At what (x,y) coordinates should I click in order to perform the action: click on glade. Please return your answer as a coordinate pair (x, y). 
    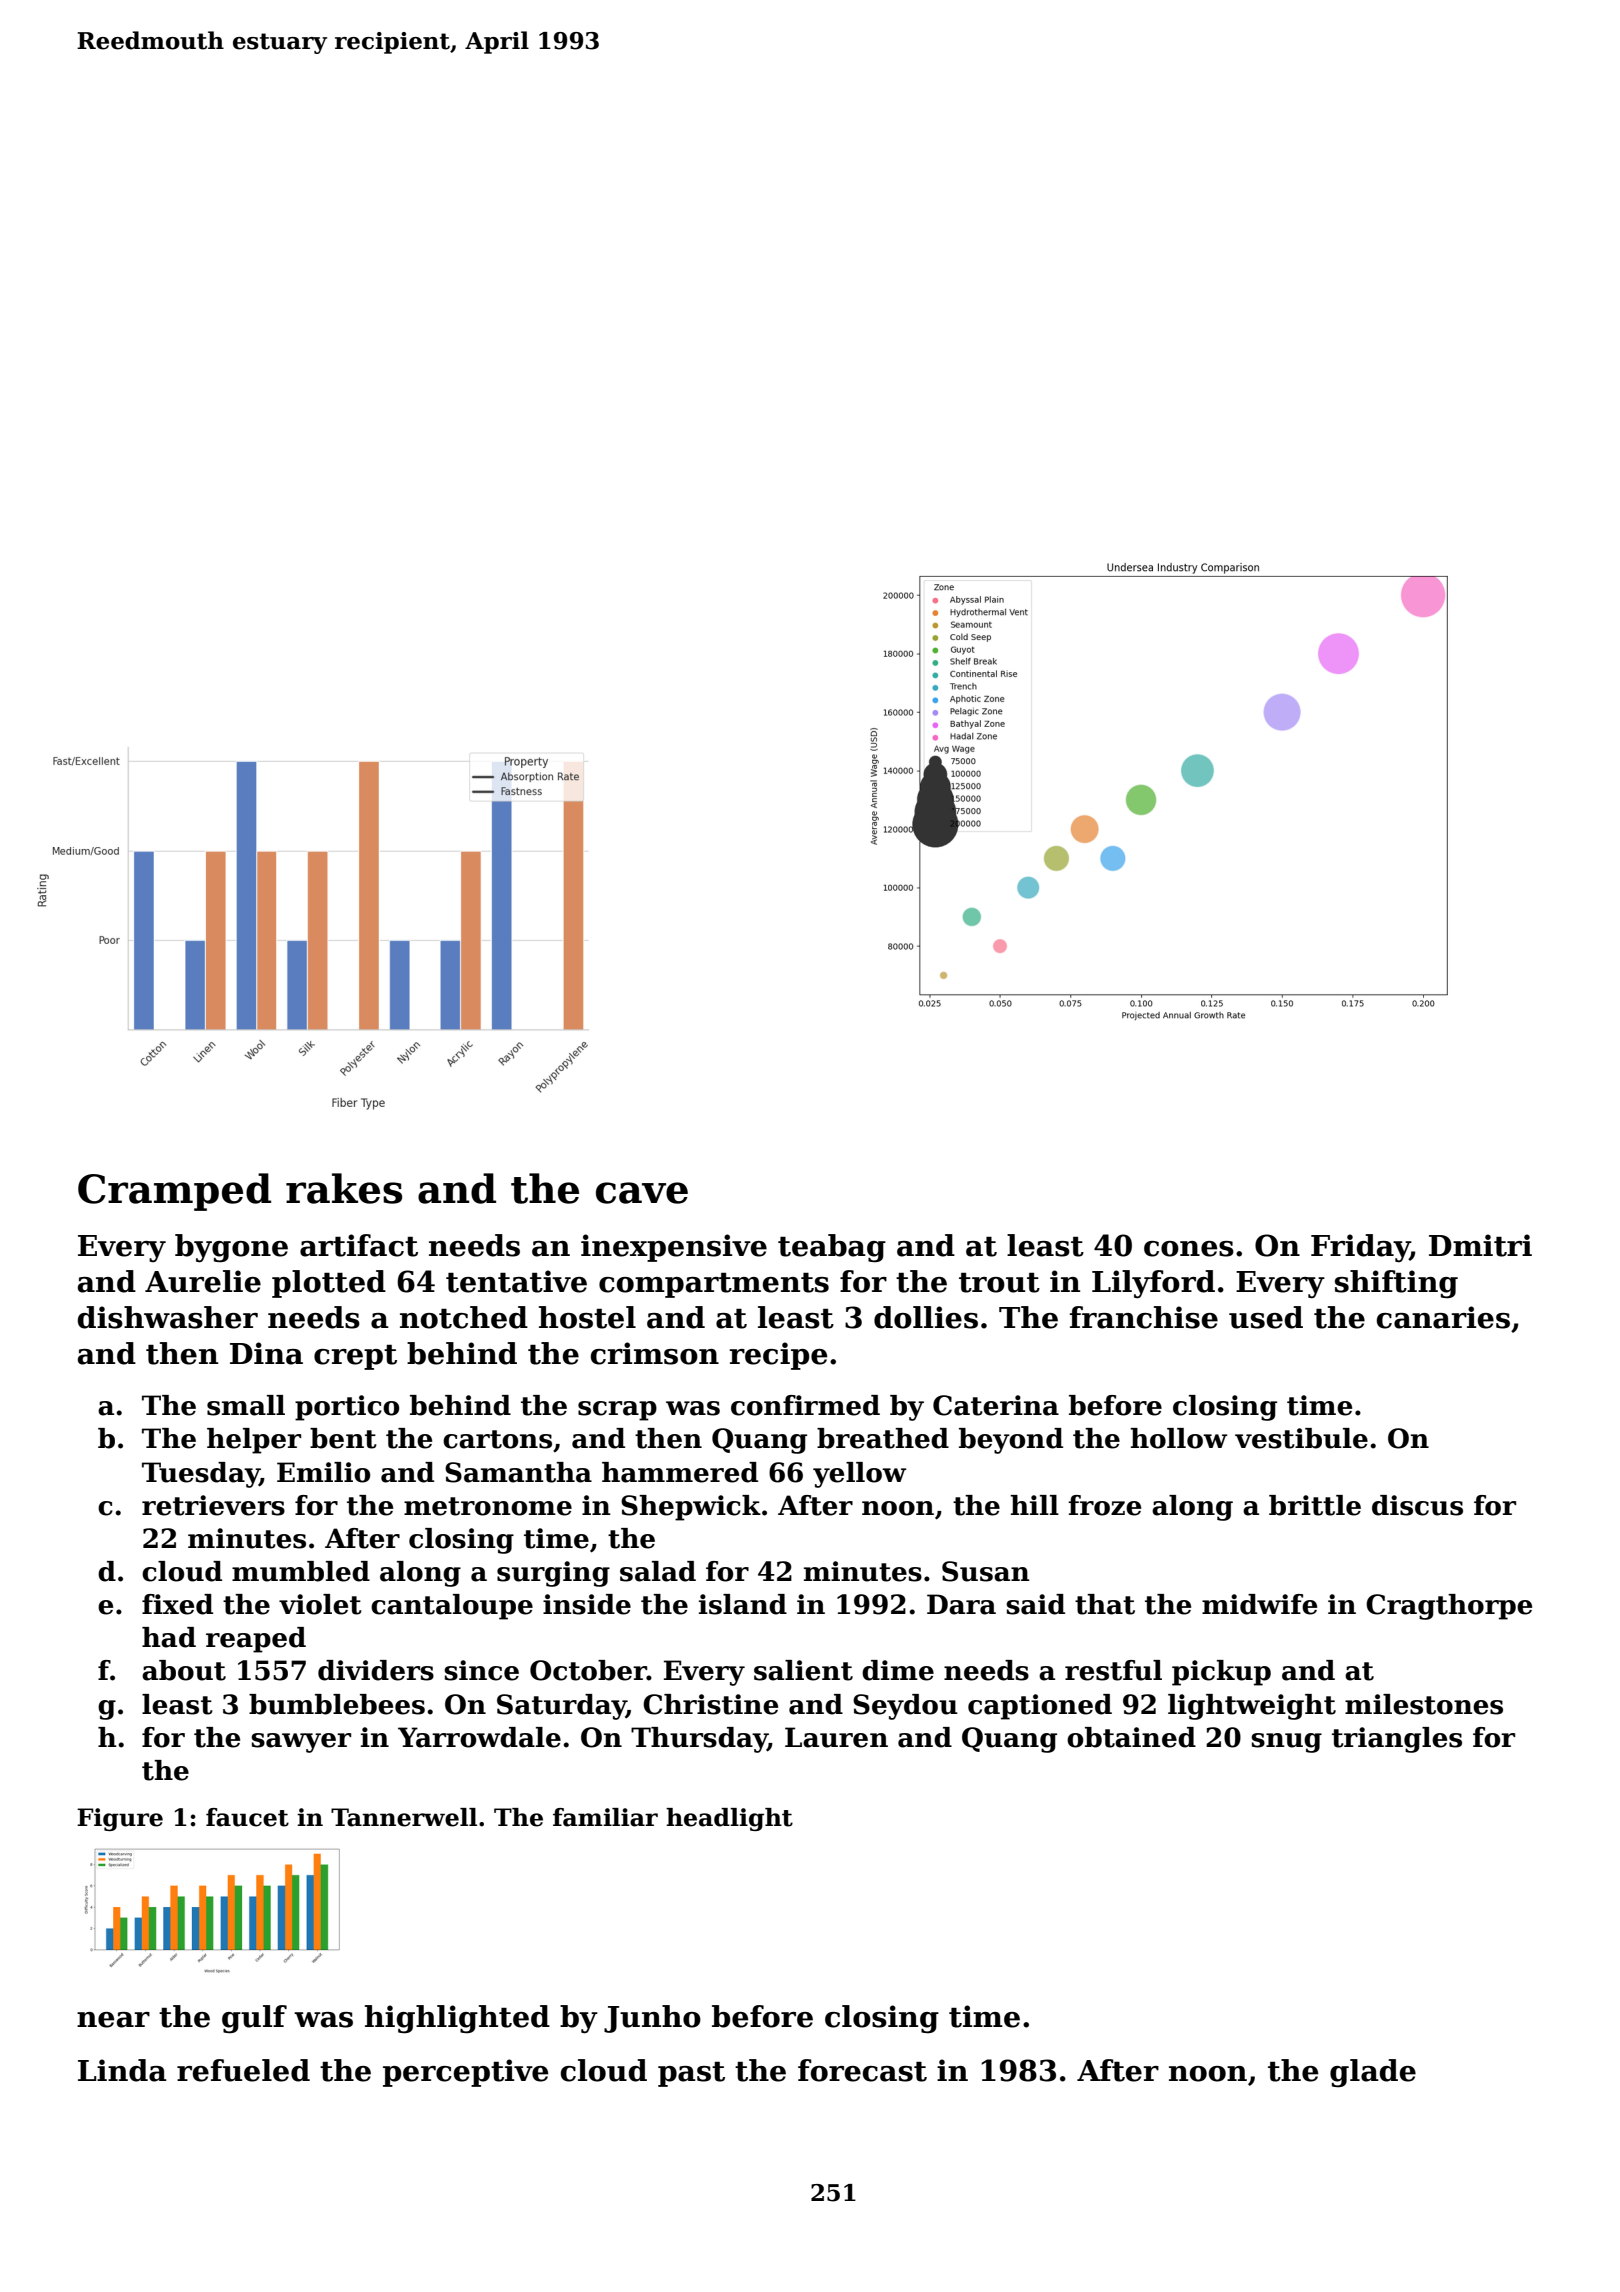
    Looking at the image, I should click on (1373, 2073).
